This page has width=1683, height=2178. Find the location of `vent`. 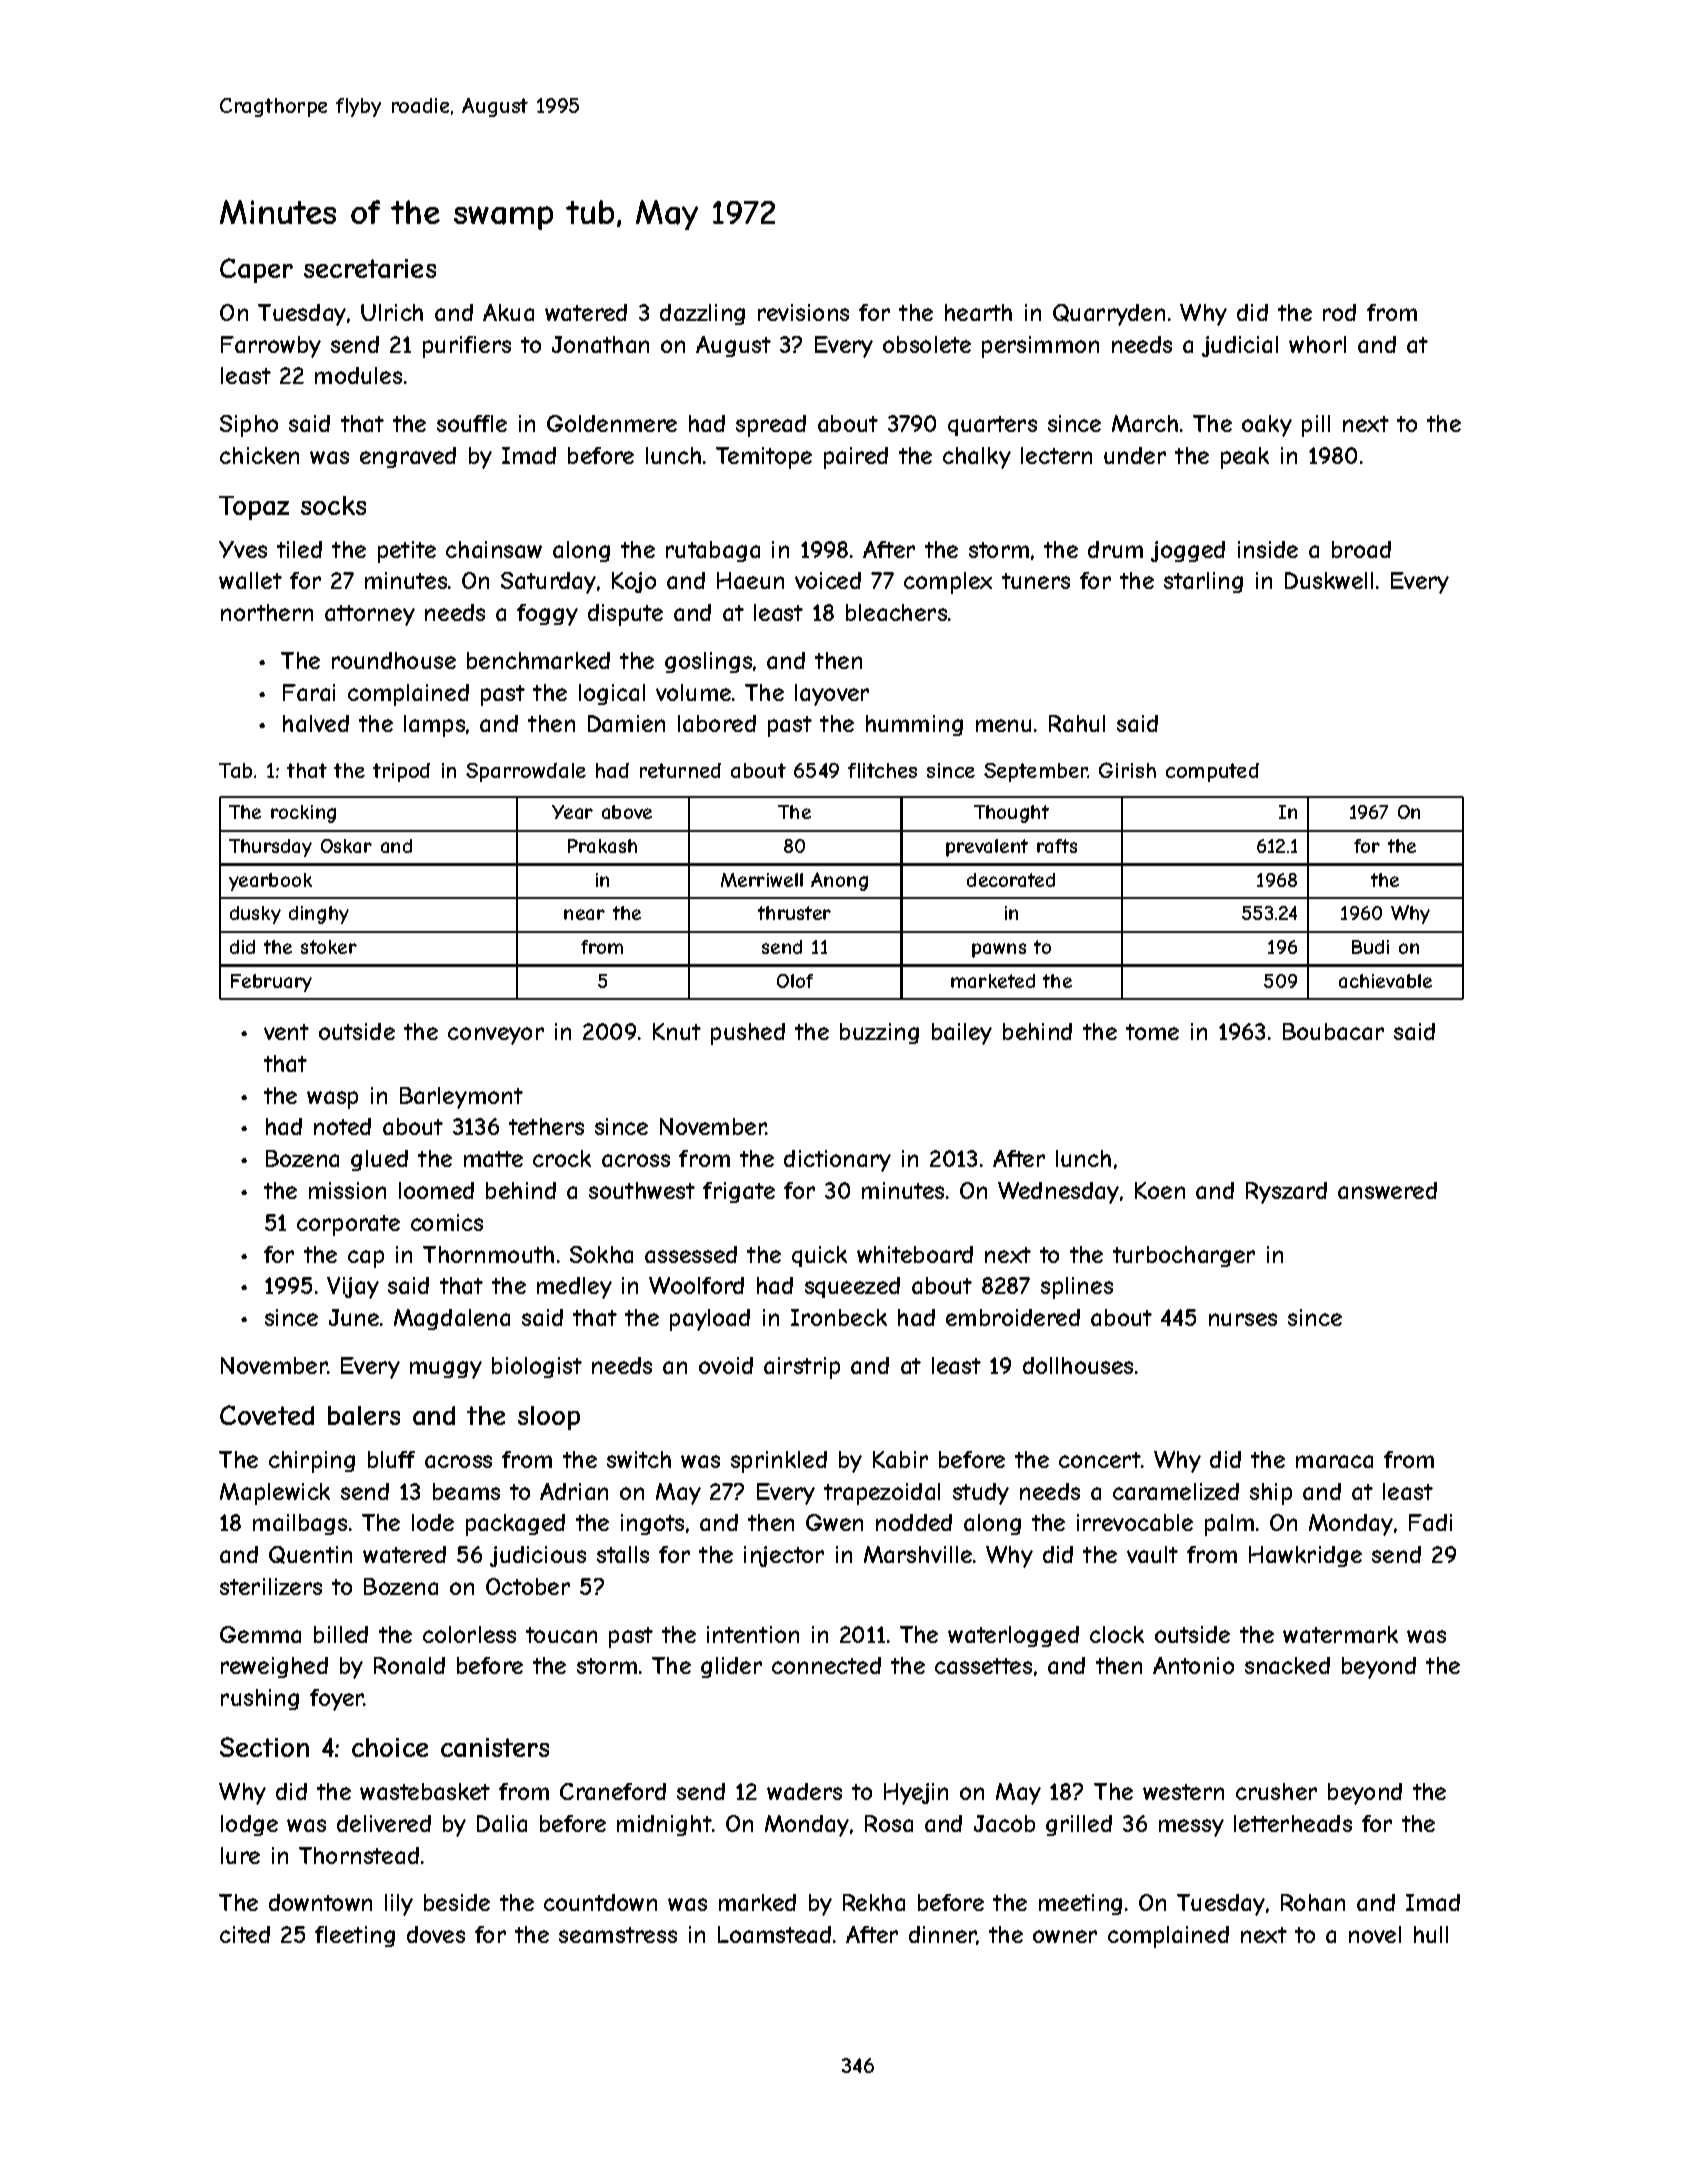

vent is located at coordinates (286, 1032).
